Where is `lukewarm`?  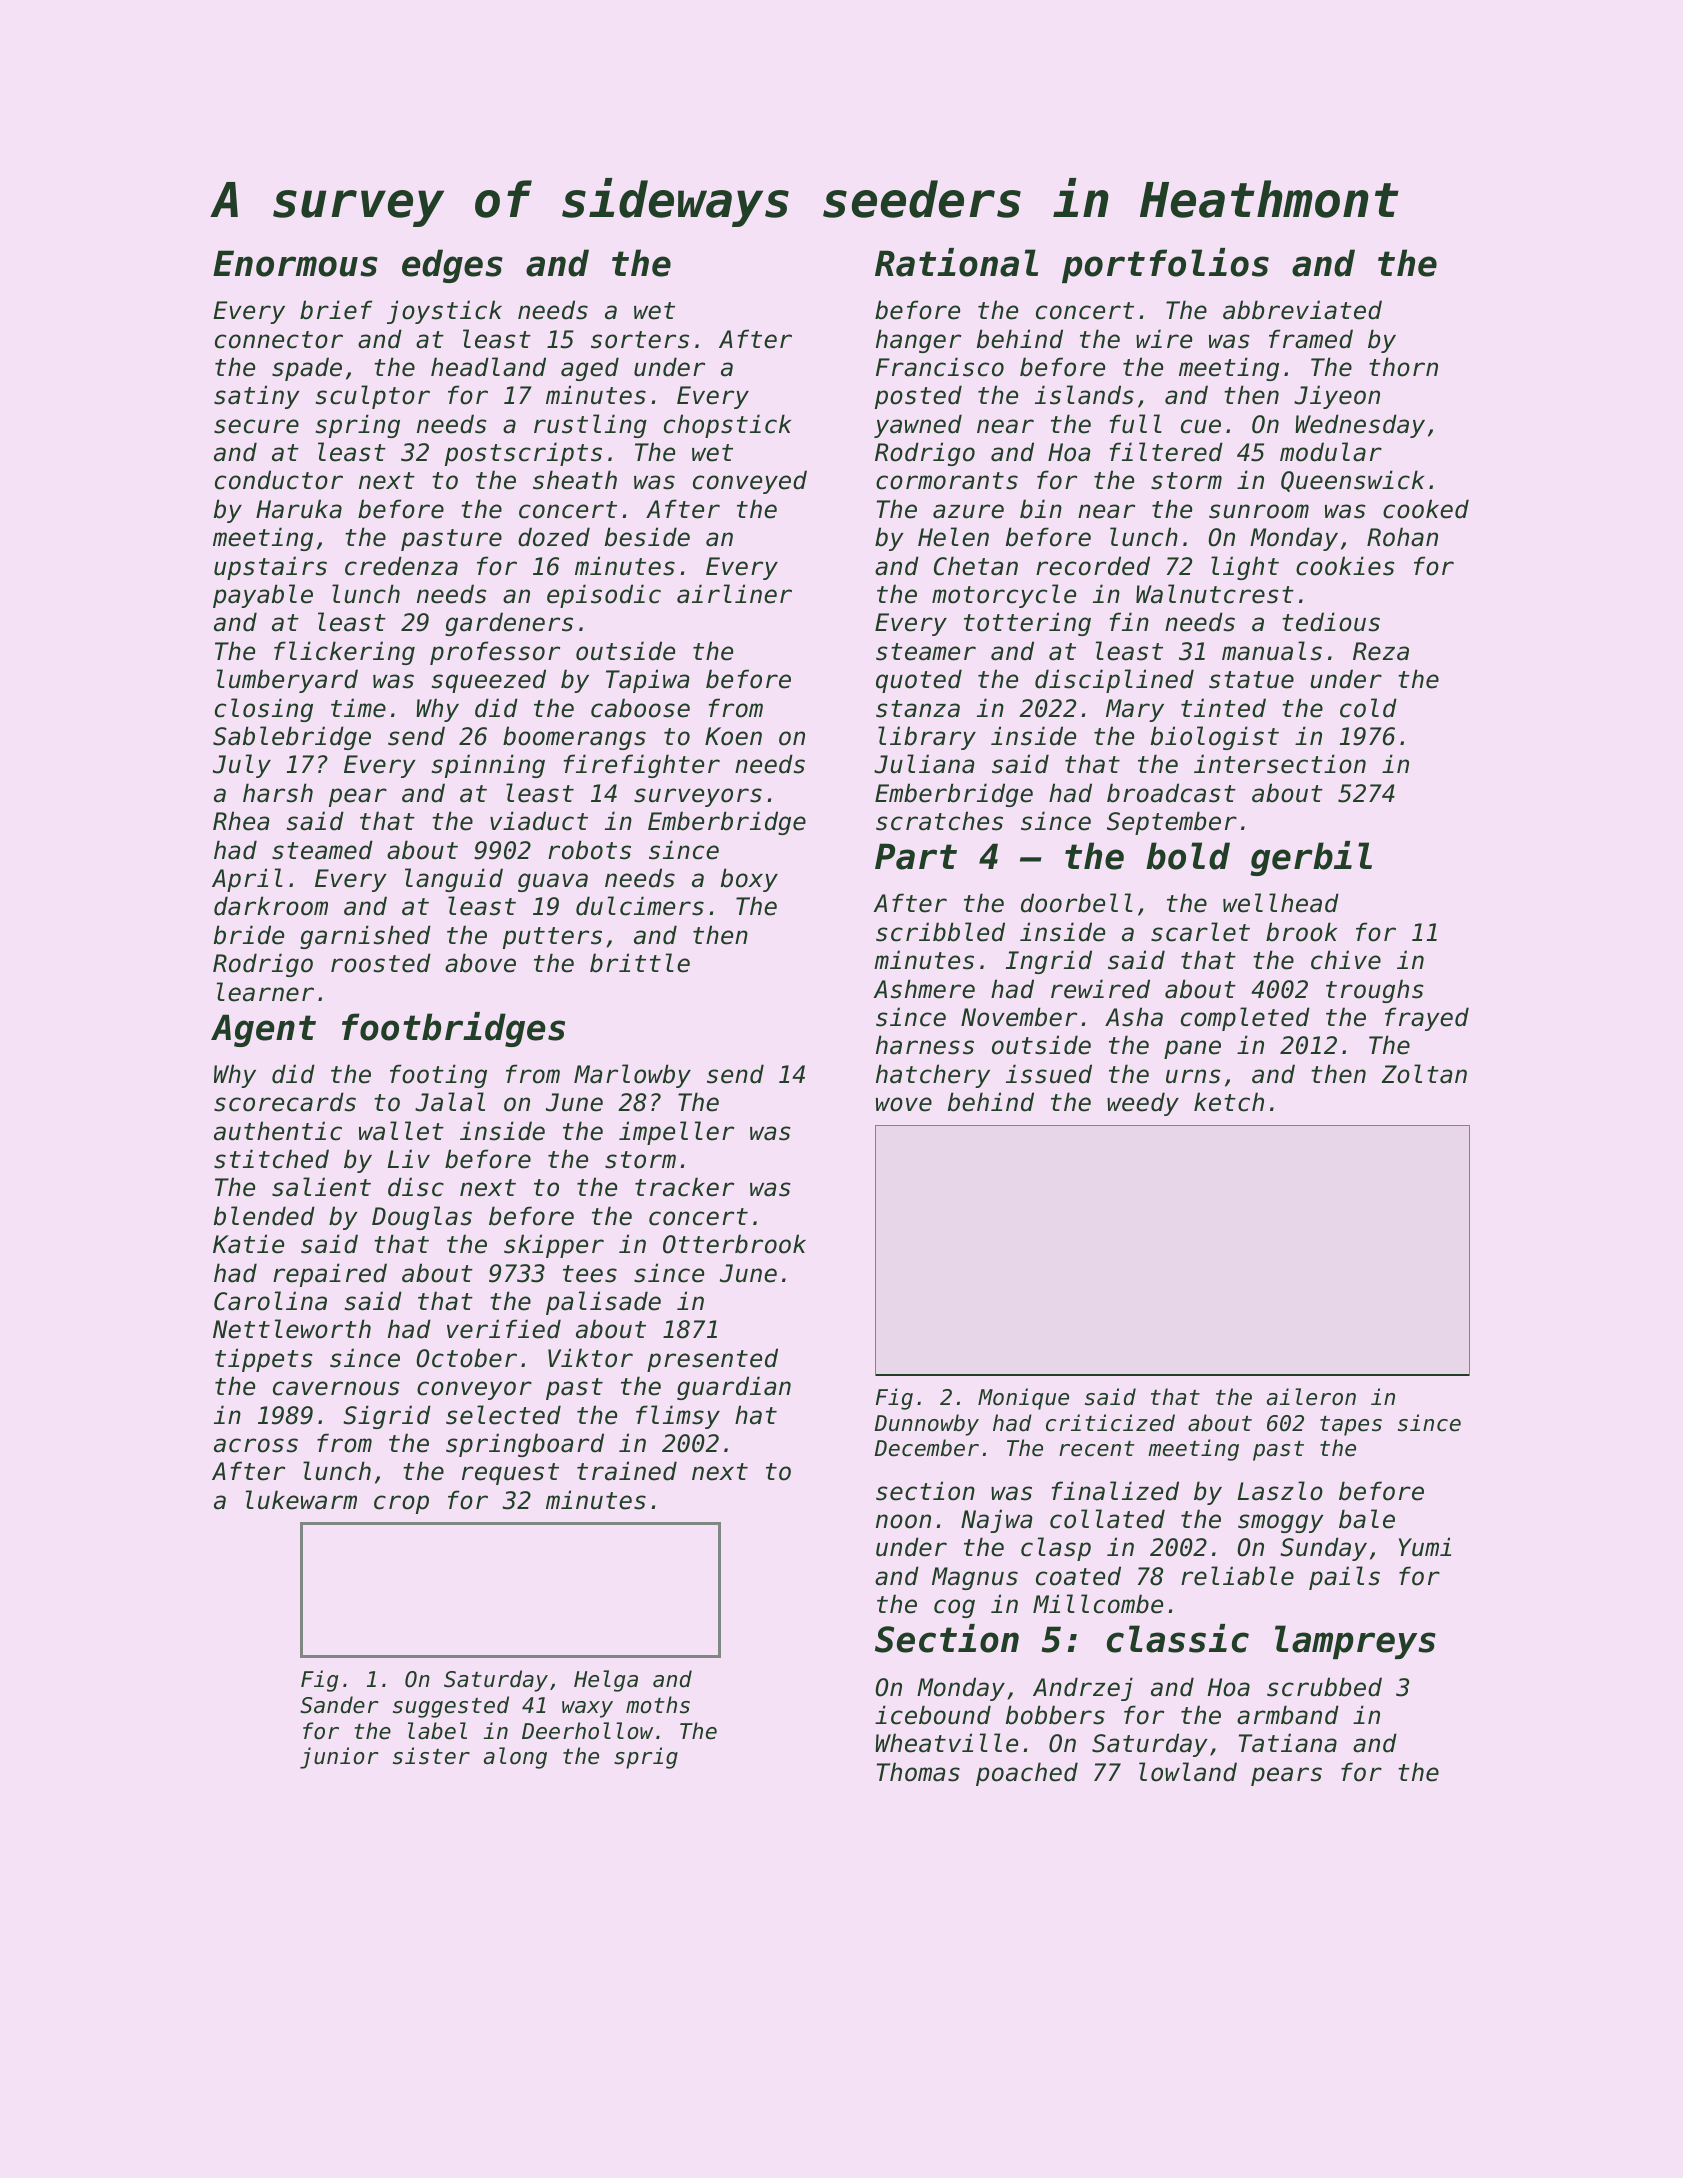
lukewarm is located at coordinates (301, 1500).
